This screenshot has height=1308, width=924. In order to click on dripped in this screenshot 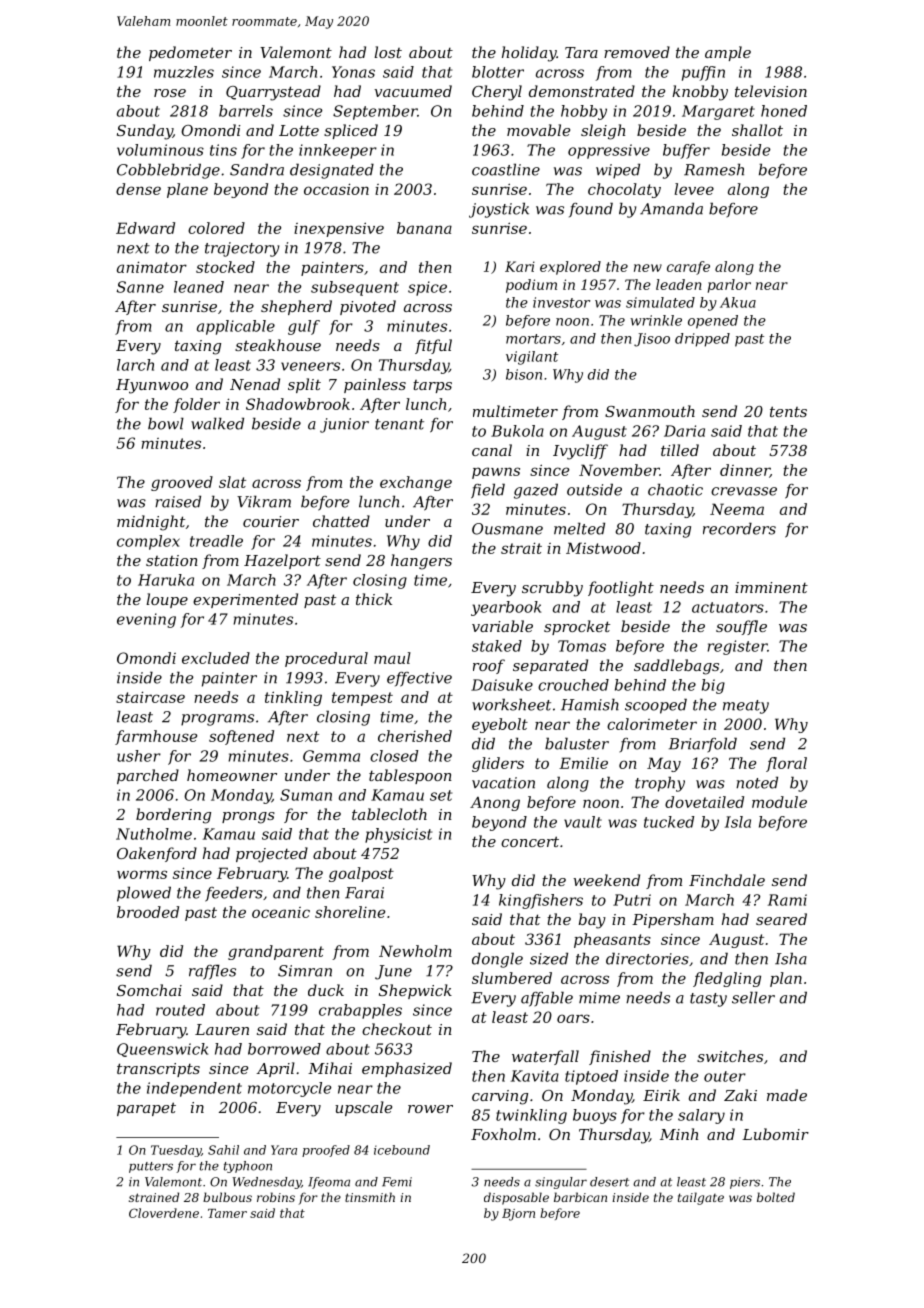, I will do `click(702, 340)`.
